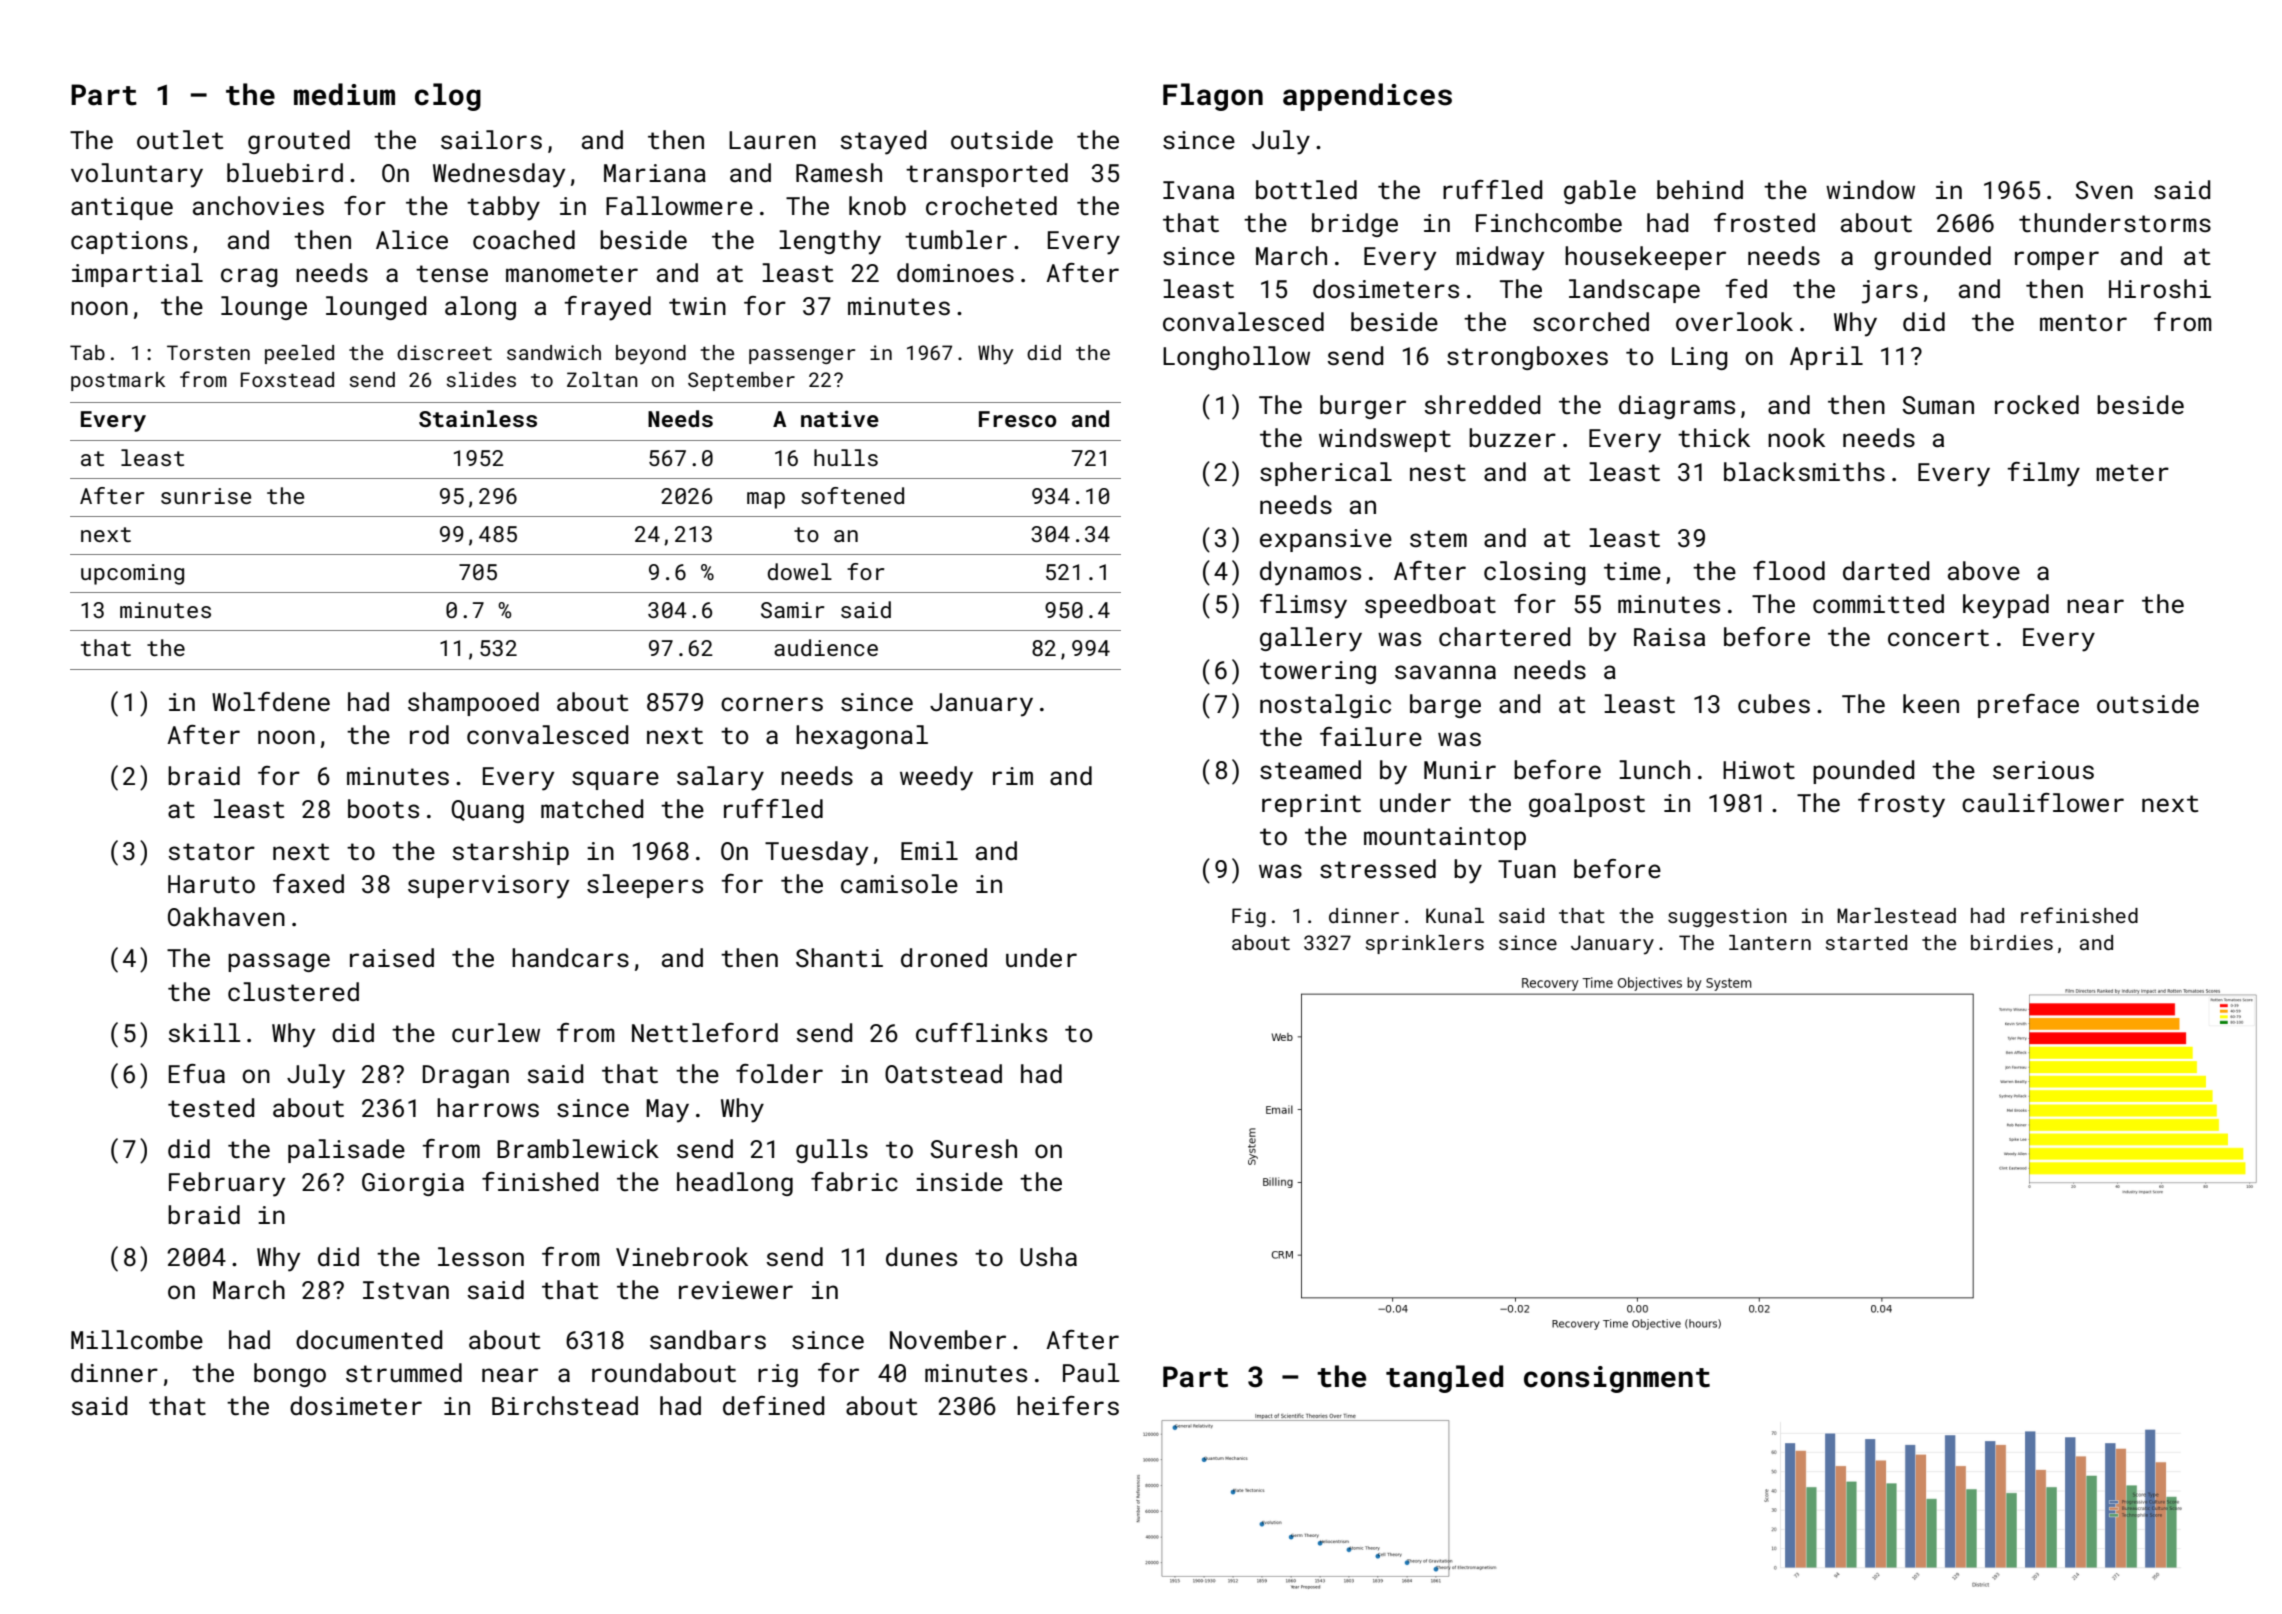 This screenshot has height=1614, width=2282. I want to click on raised, so click(392, 958).
